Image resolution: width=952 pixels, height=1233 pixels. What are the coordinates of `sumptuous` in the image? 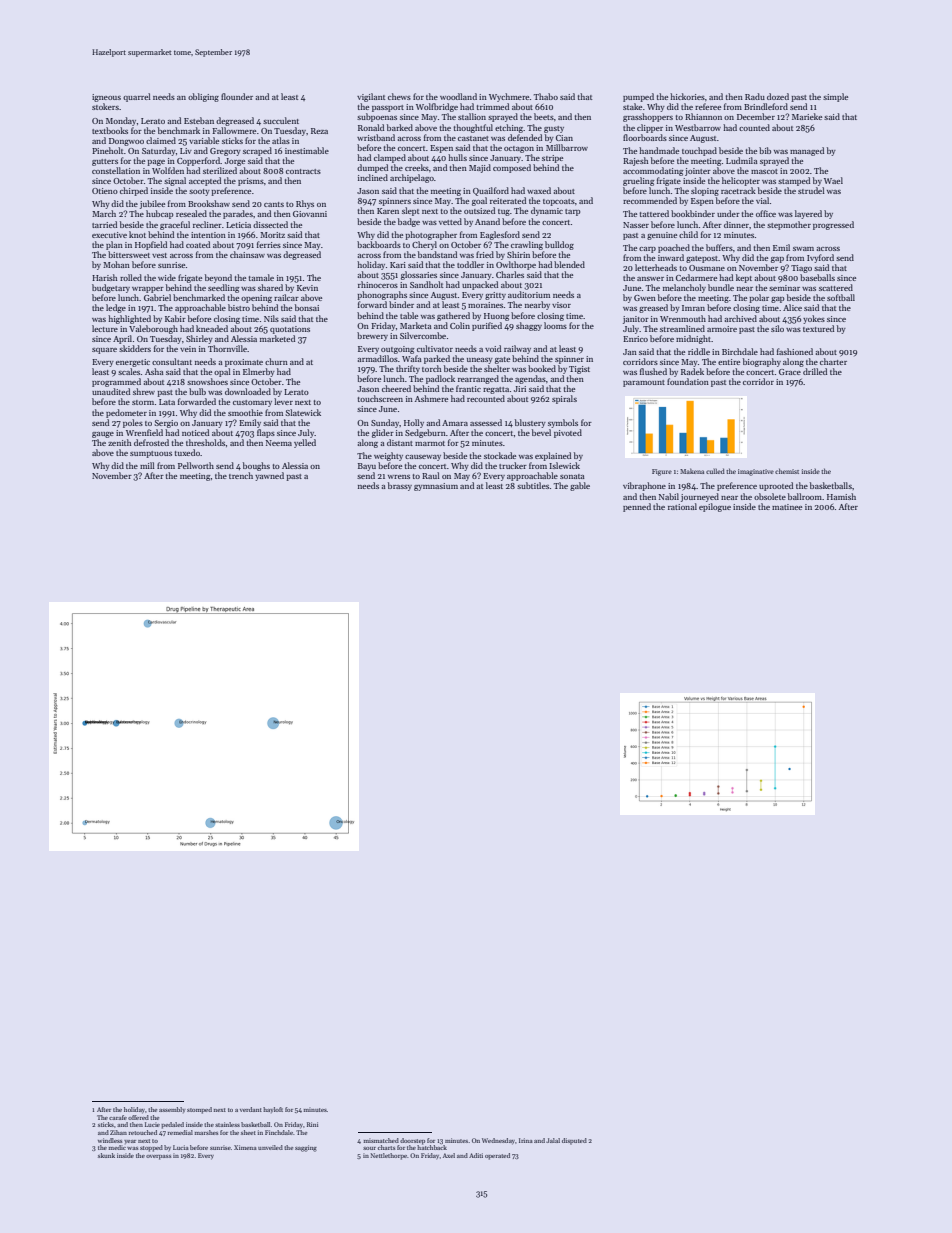 It's located at (151, 454).
